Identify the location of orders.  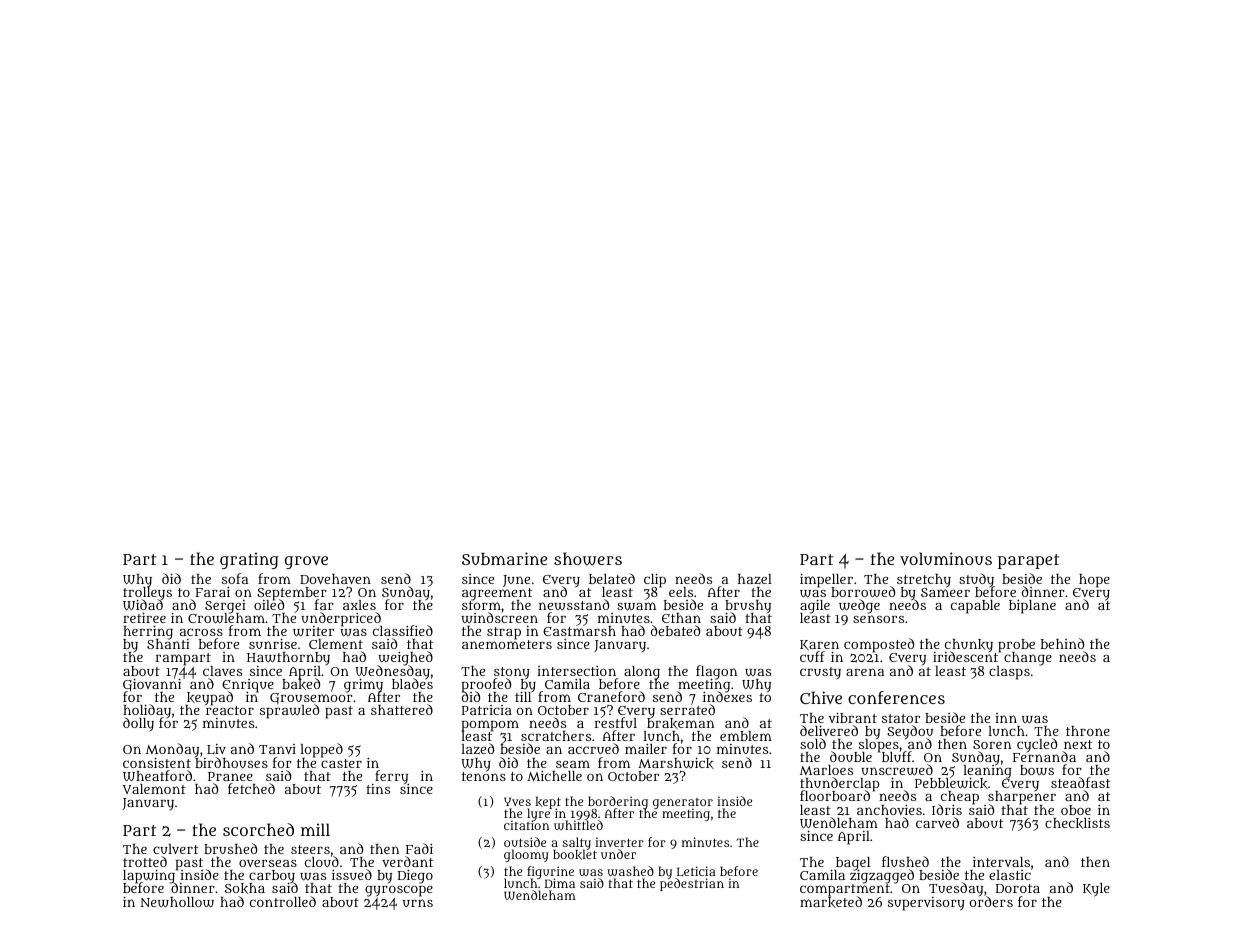
(991, 902).
